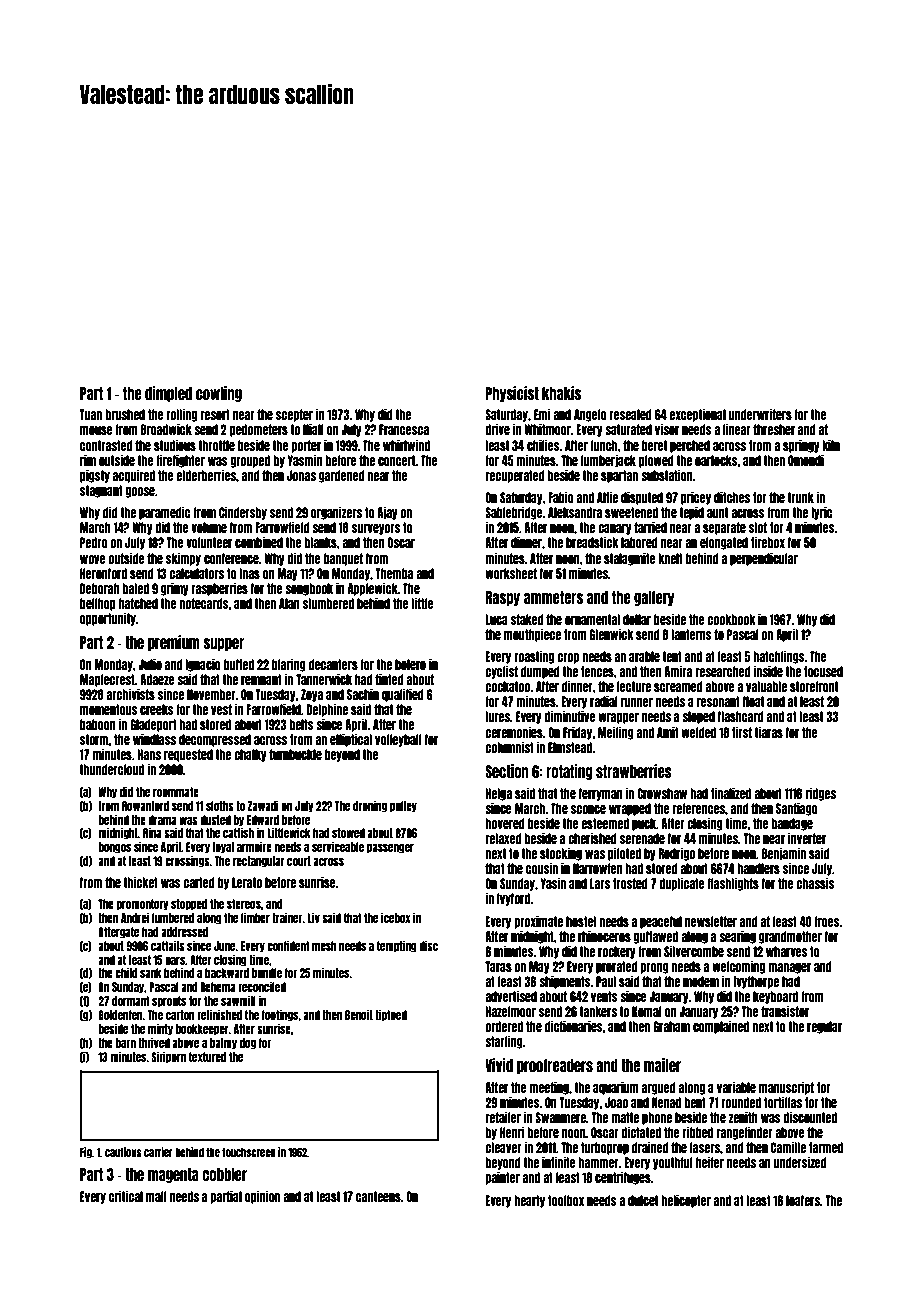  I want to click on searing, so click(737, 937).
